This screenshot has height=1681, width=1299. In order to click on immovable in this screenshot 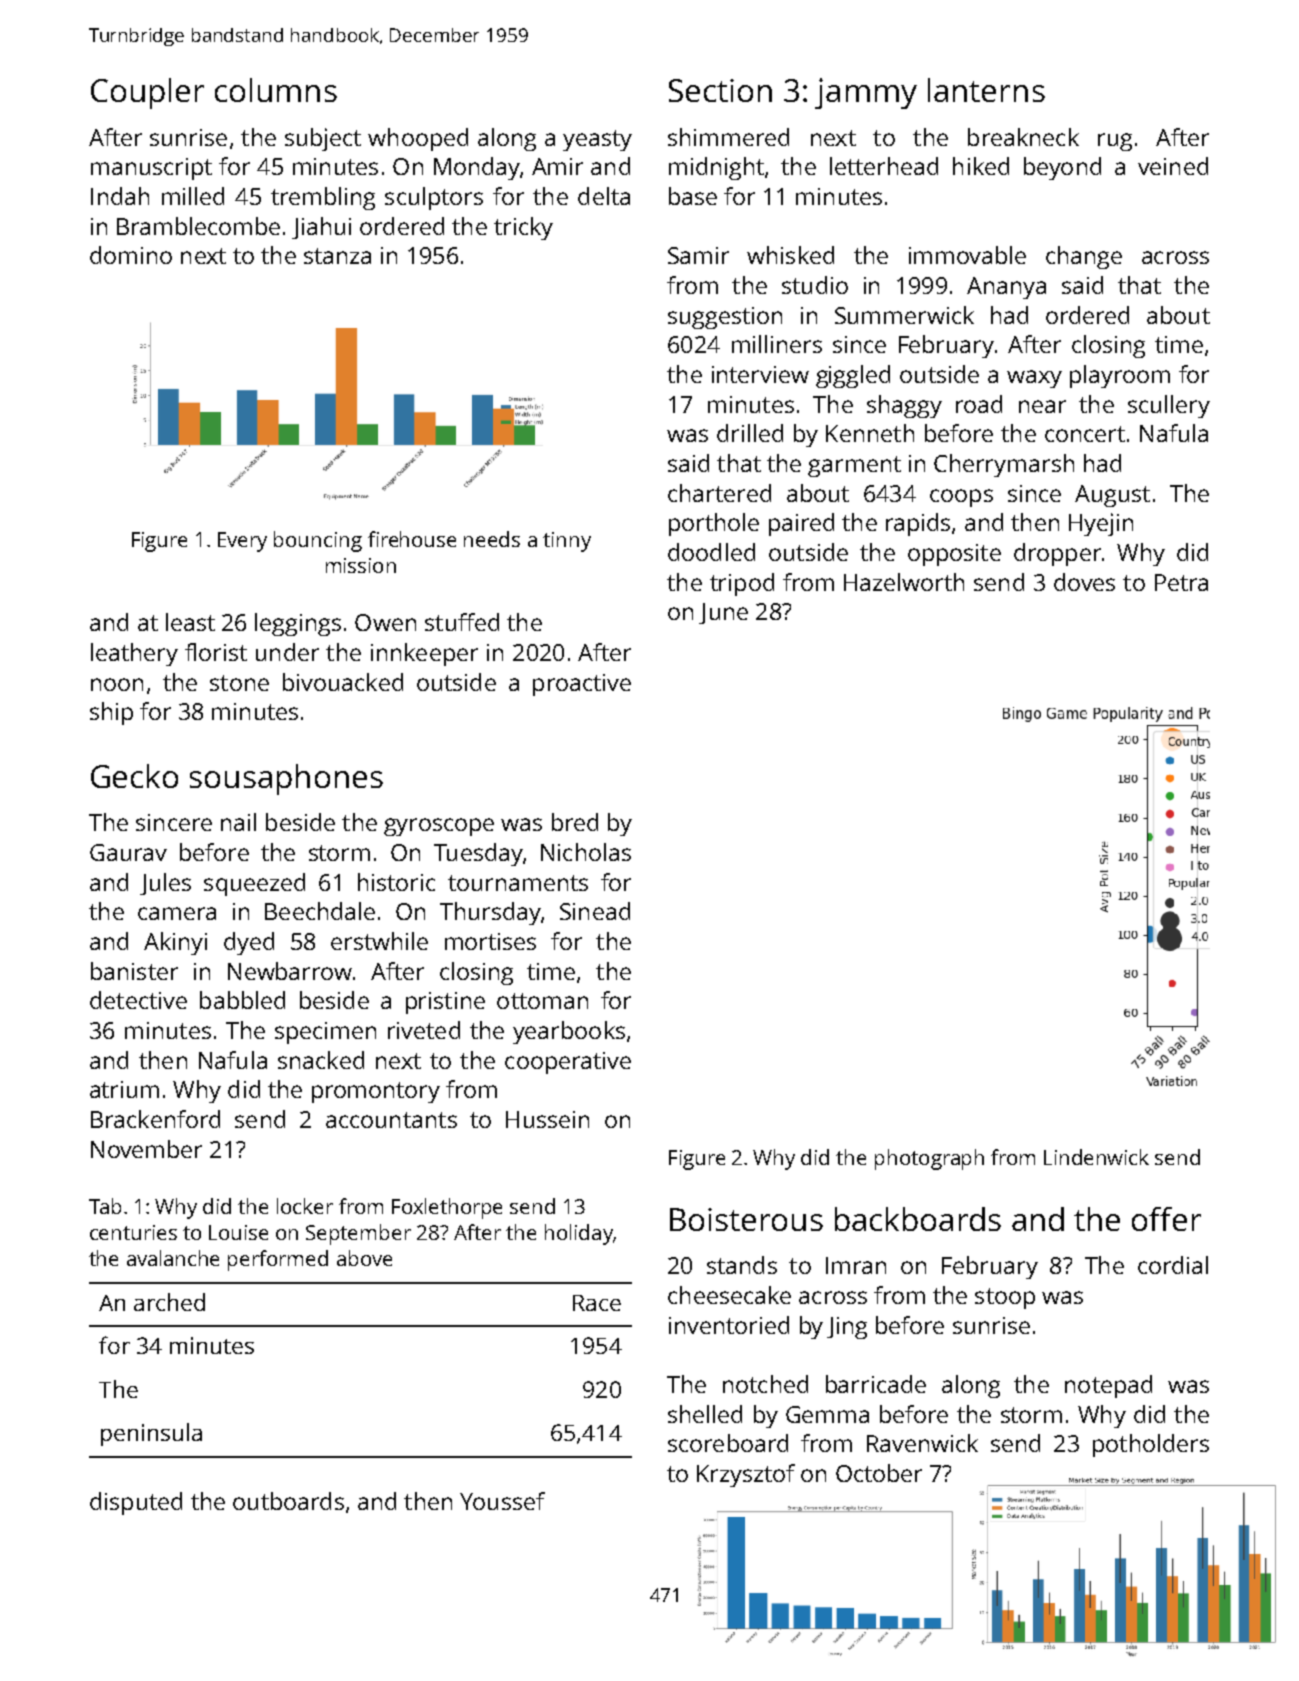, I will do `click(967, 255)`.
